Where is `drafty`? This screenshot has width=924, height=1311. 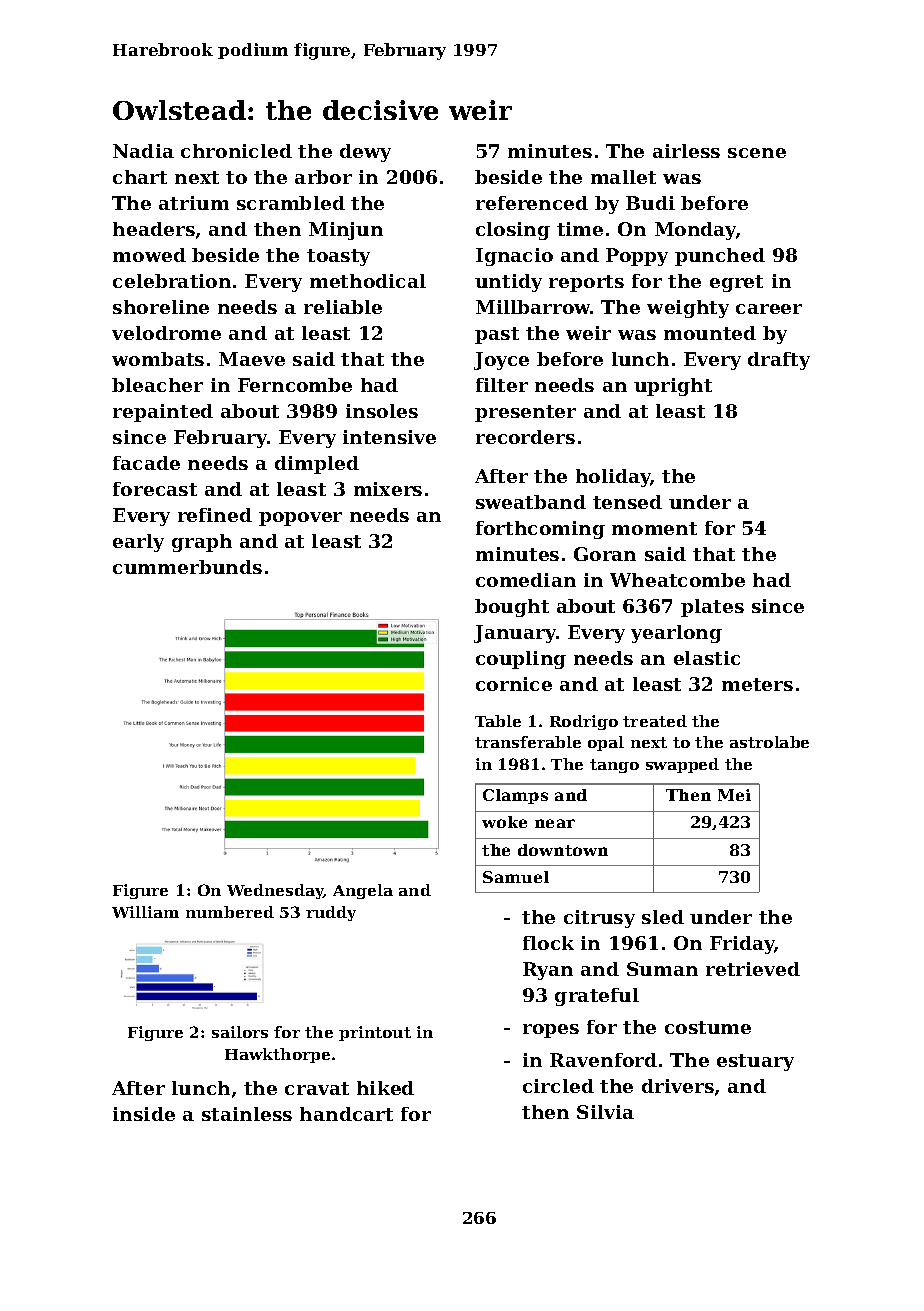 drafty is located at coordinates (779, 361).
